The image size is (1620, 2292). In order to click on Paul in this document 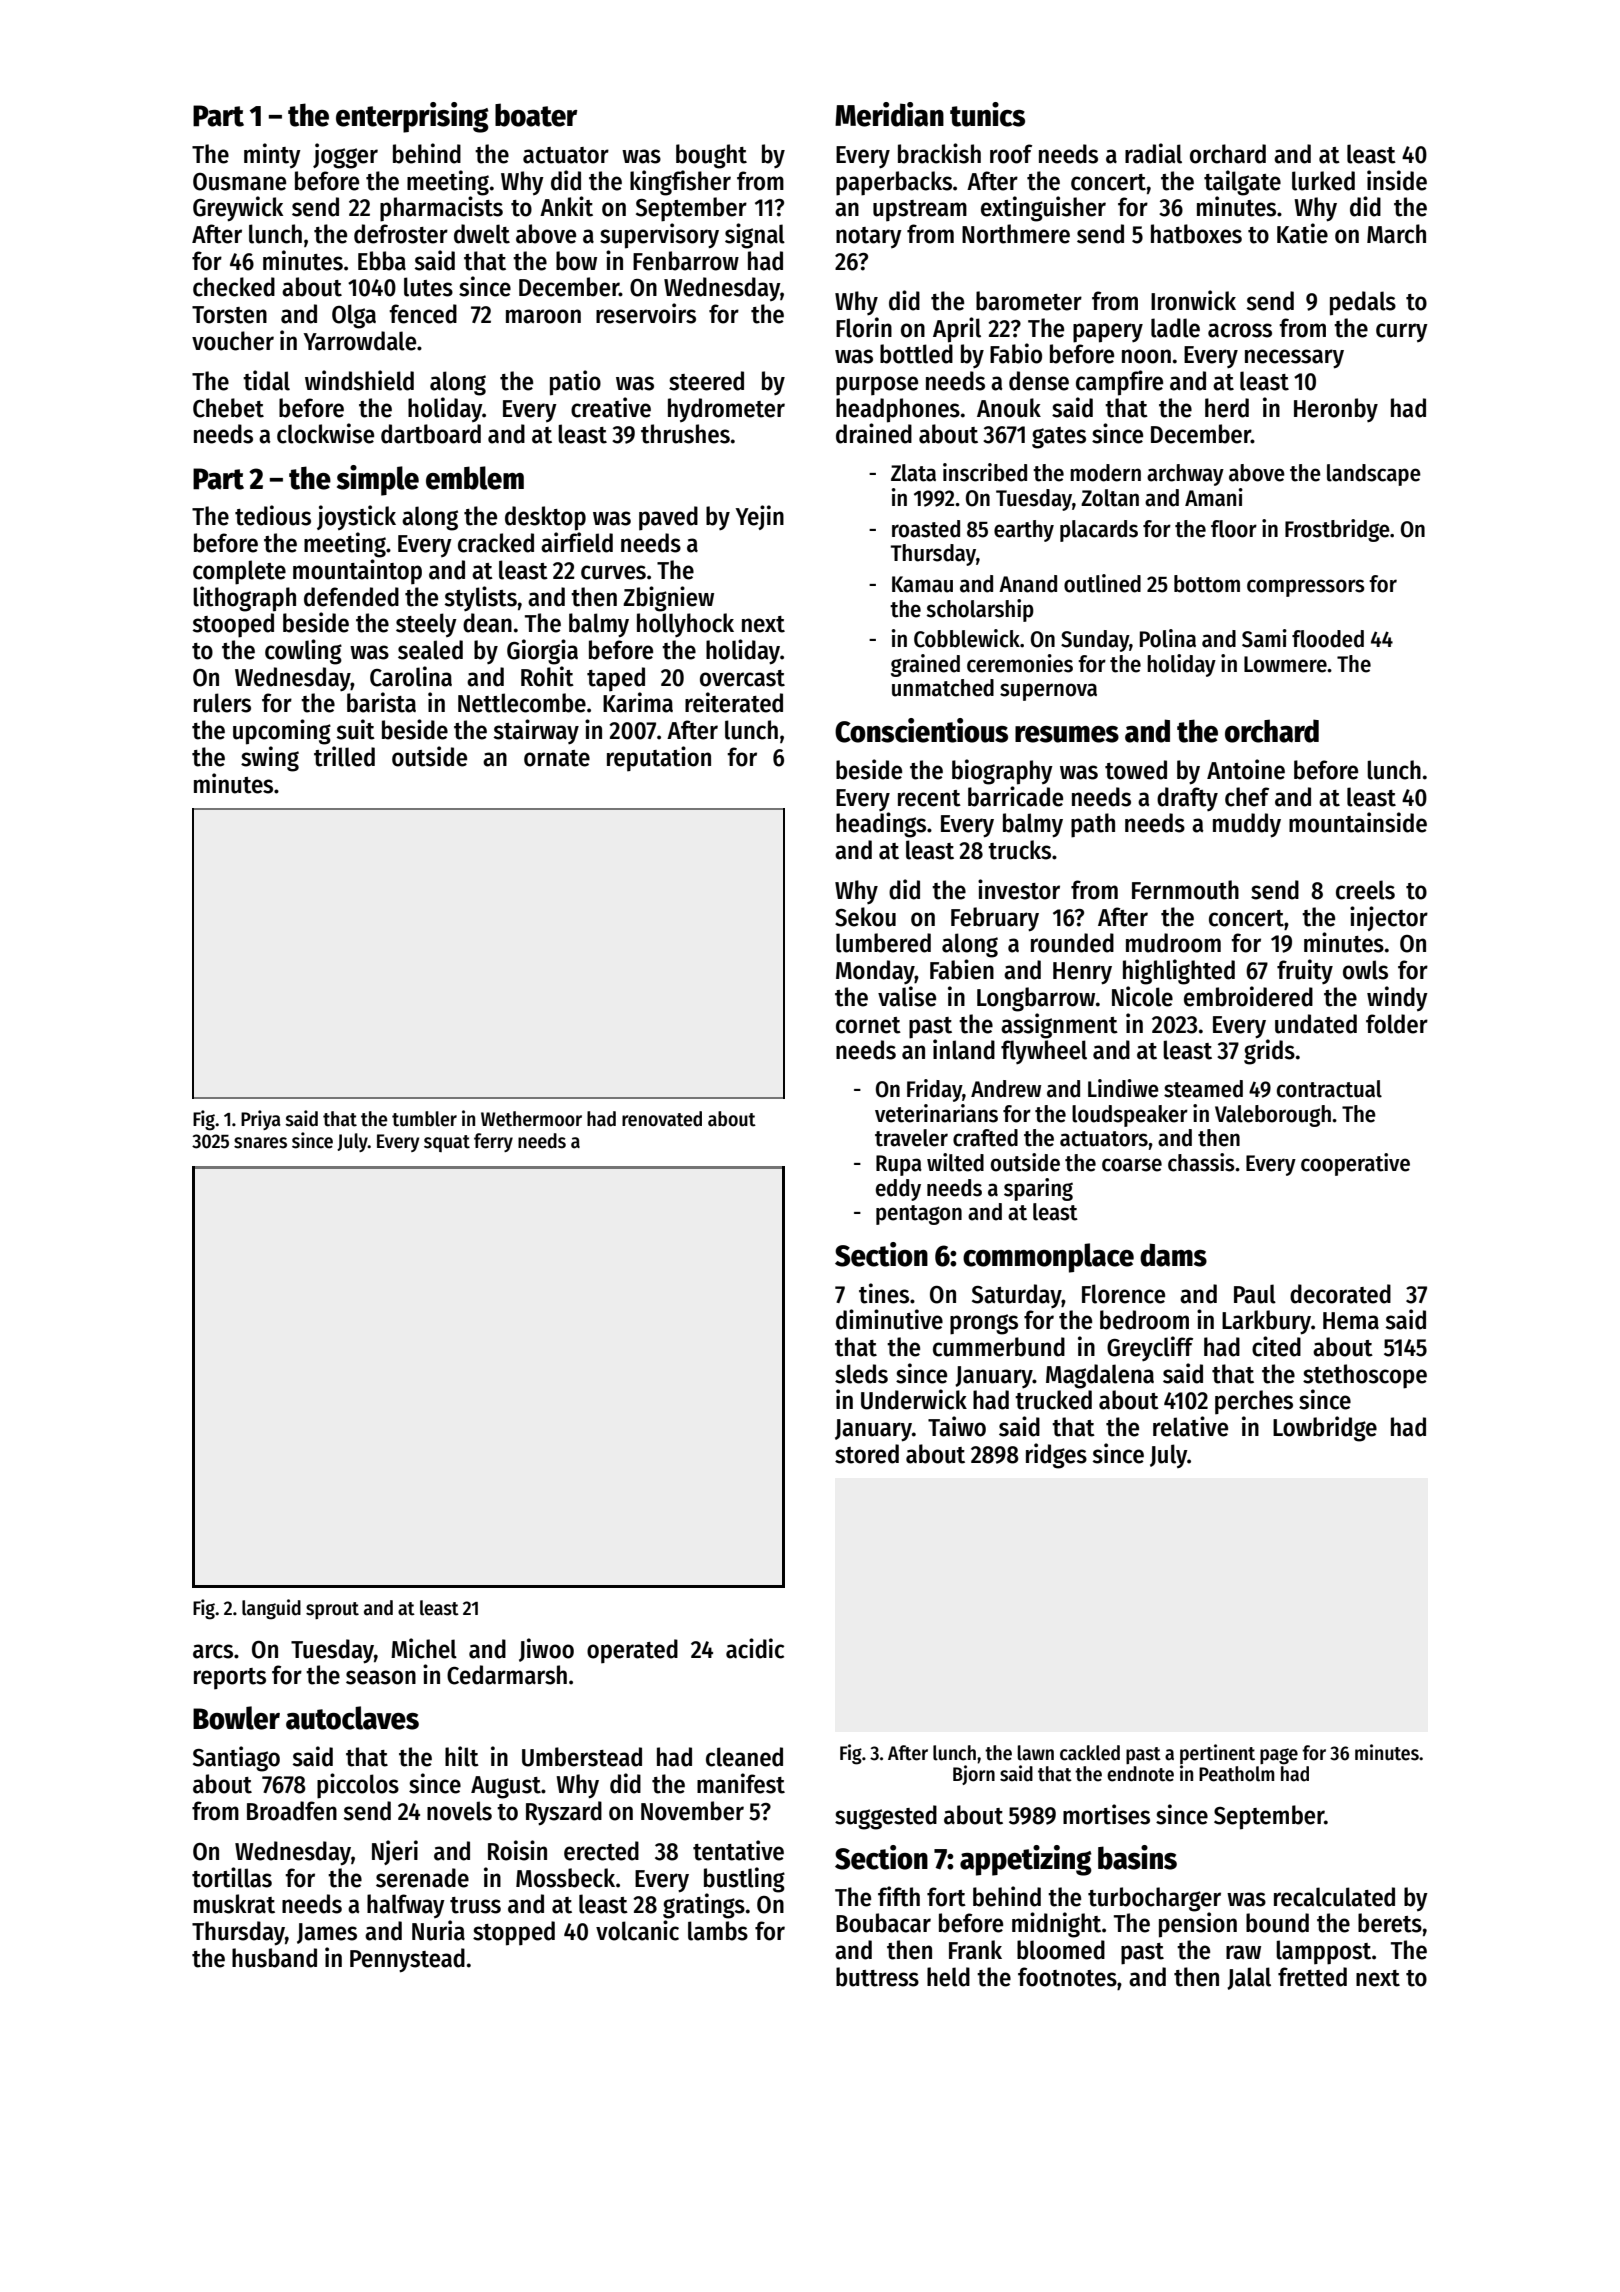, I will do `click(1255, 1294)`.
